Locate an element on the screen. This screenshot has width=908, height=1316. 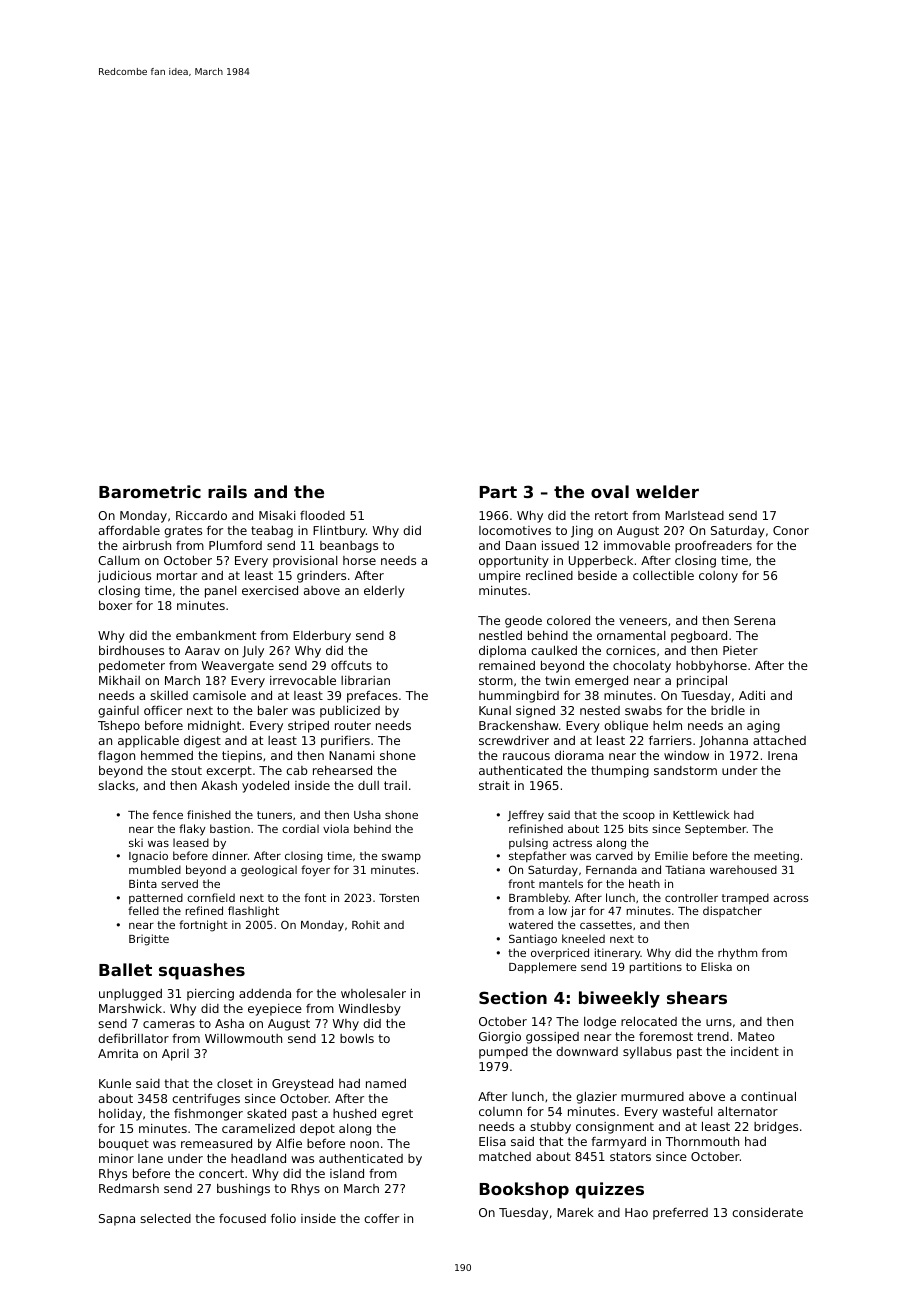
diploma is located at coordinates (502, 651).
